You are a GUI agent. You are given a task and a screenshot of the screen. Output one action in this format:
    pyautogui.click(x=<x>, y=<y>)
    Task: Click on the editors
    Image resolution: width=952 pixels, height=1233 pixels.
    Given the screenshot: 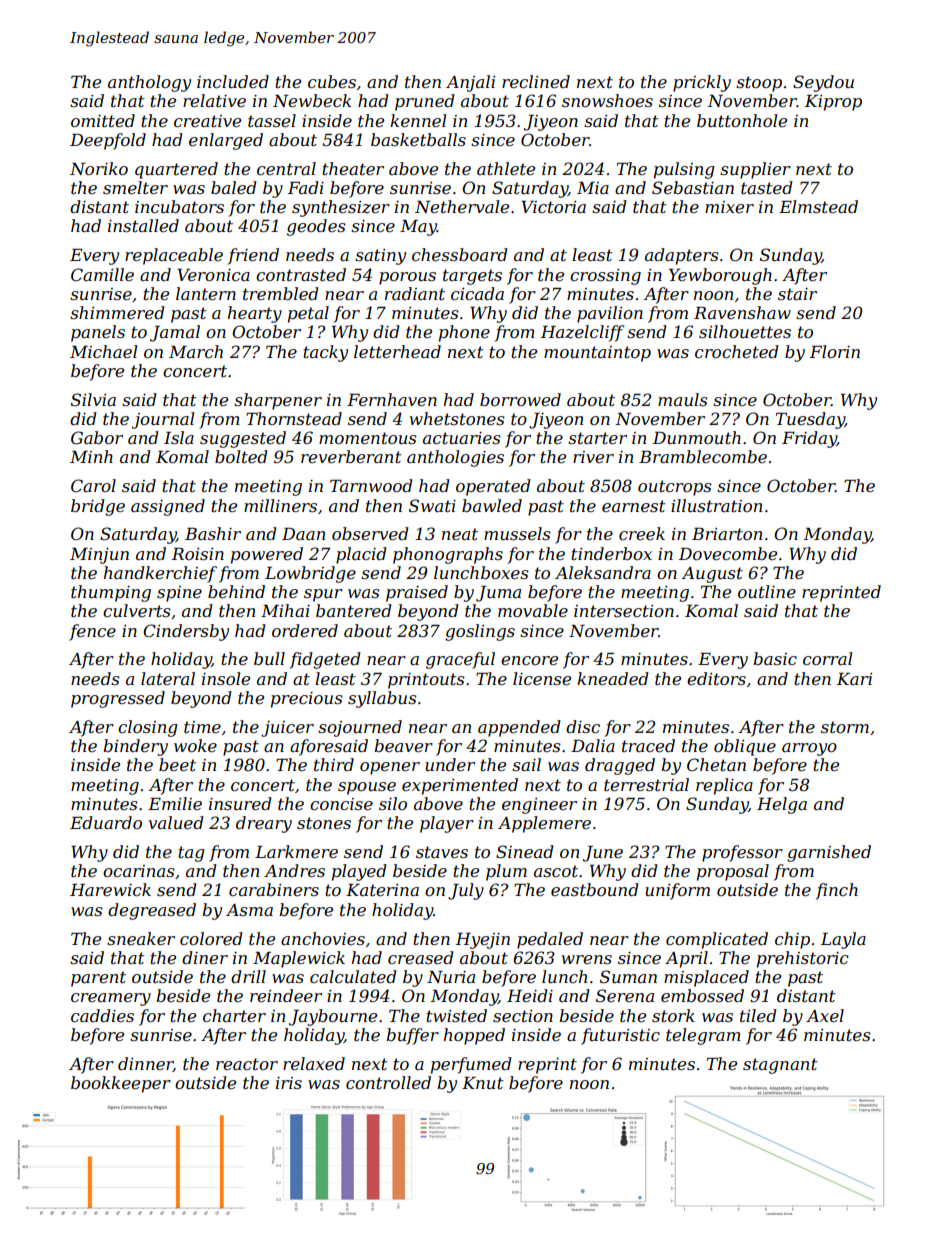 What is the action you would take?
    pyautogui.click(x=716, y=678)
